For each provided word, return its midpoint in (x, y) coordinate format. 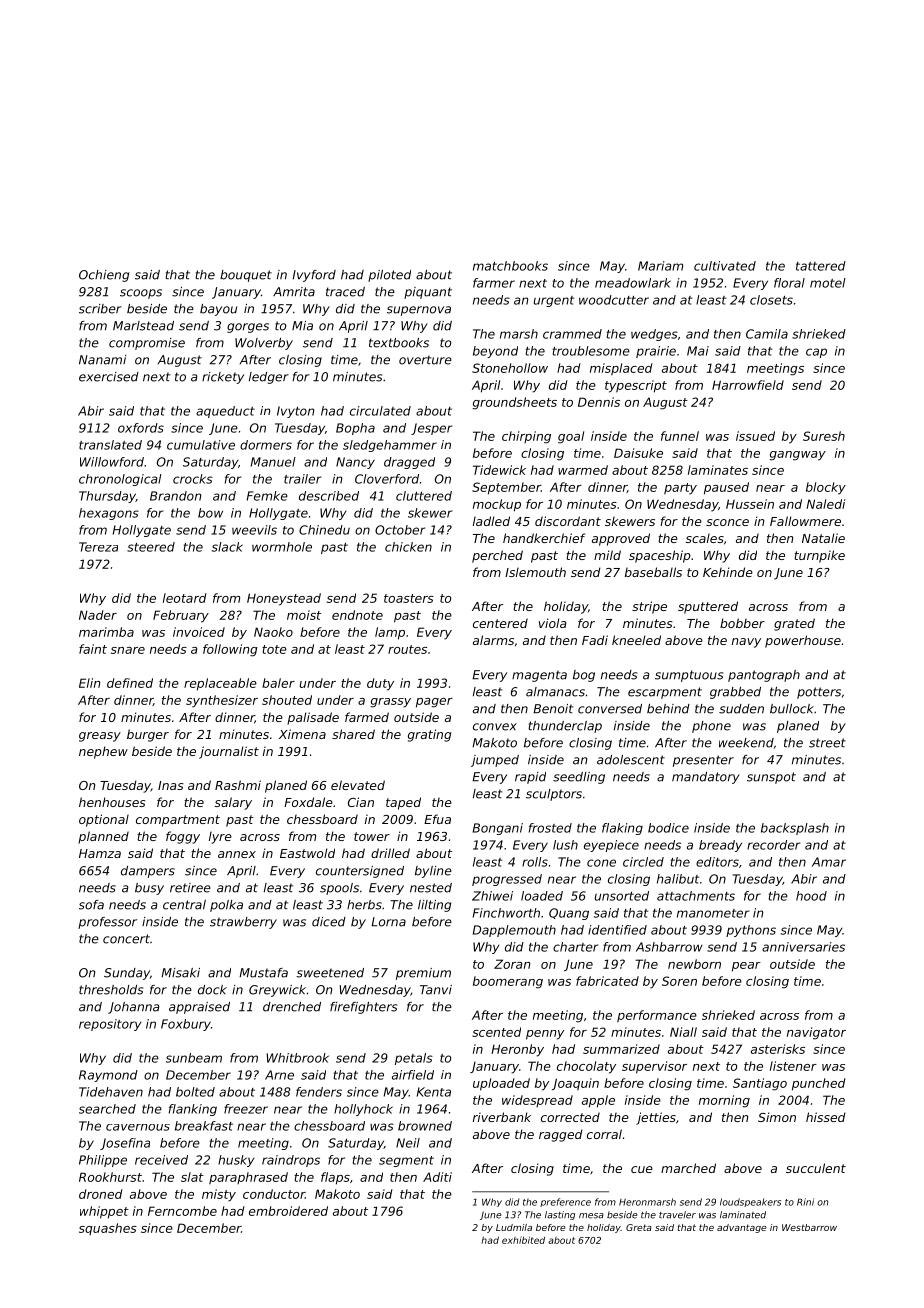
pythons (751, 931)
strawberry (243, 923)
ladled (491, 521)
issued (755, 436)
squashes (108, 1229)
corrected (570, 1117)
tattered (821, 266)
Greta (639, 1227)
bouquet (246, 276)
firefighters (363, 1008)
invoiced (199, 632)
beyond (495, 352)
